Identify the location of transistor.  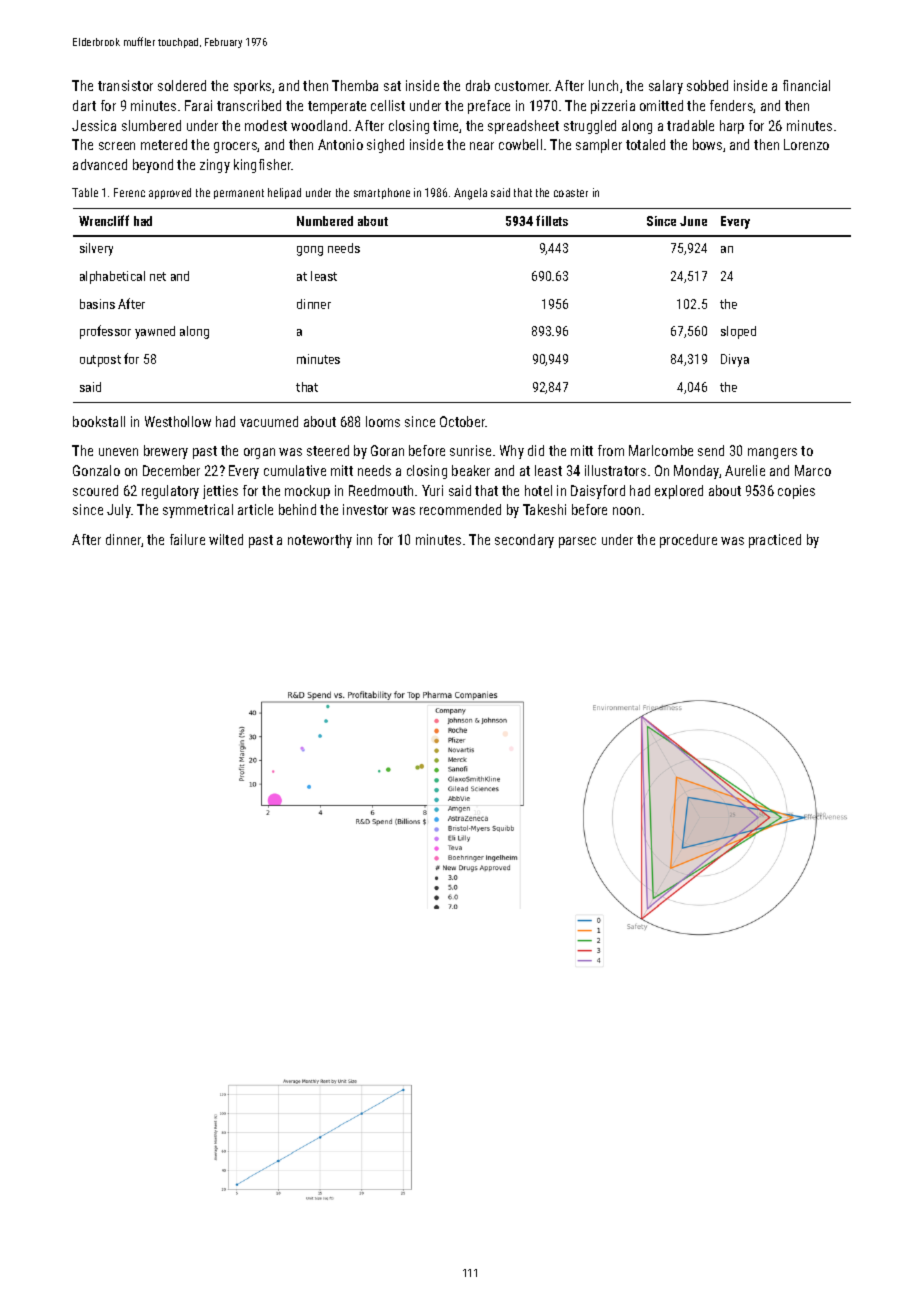
(125, 85).
